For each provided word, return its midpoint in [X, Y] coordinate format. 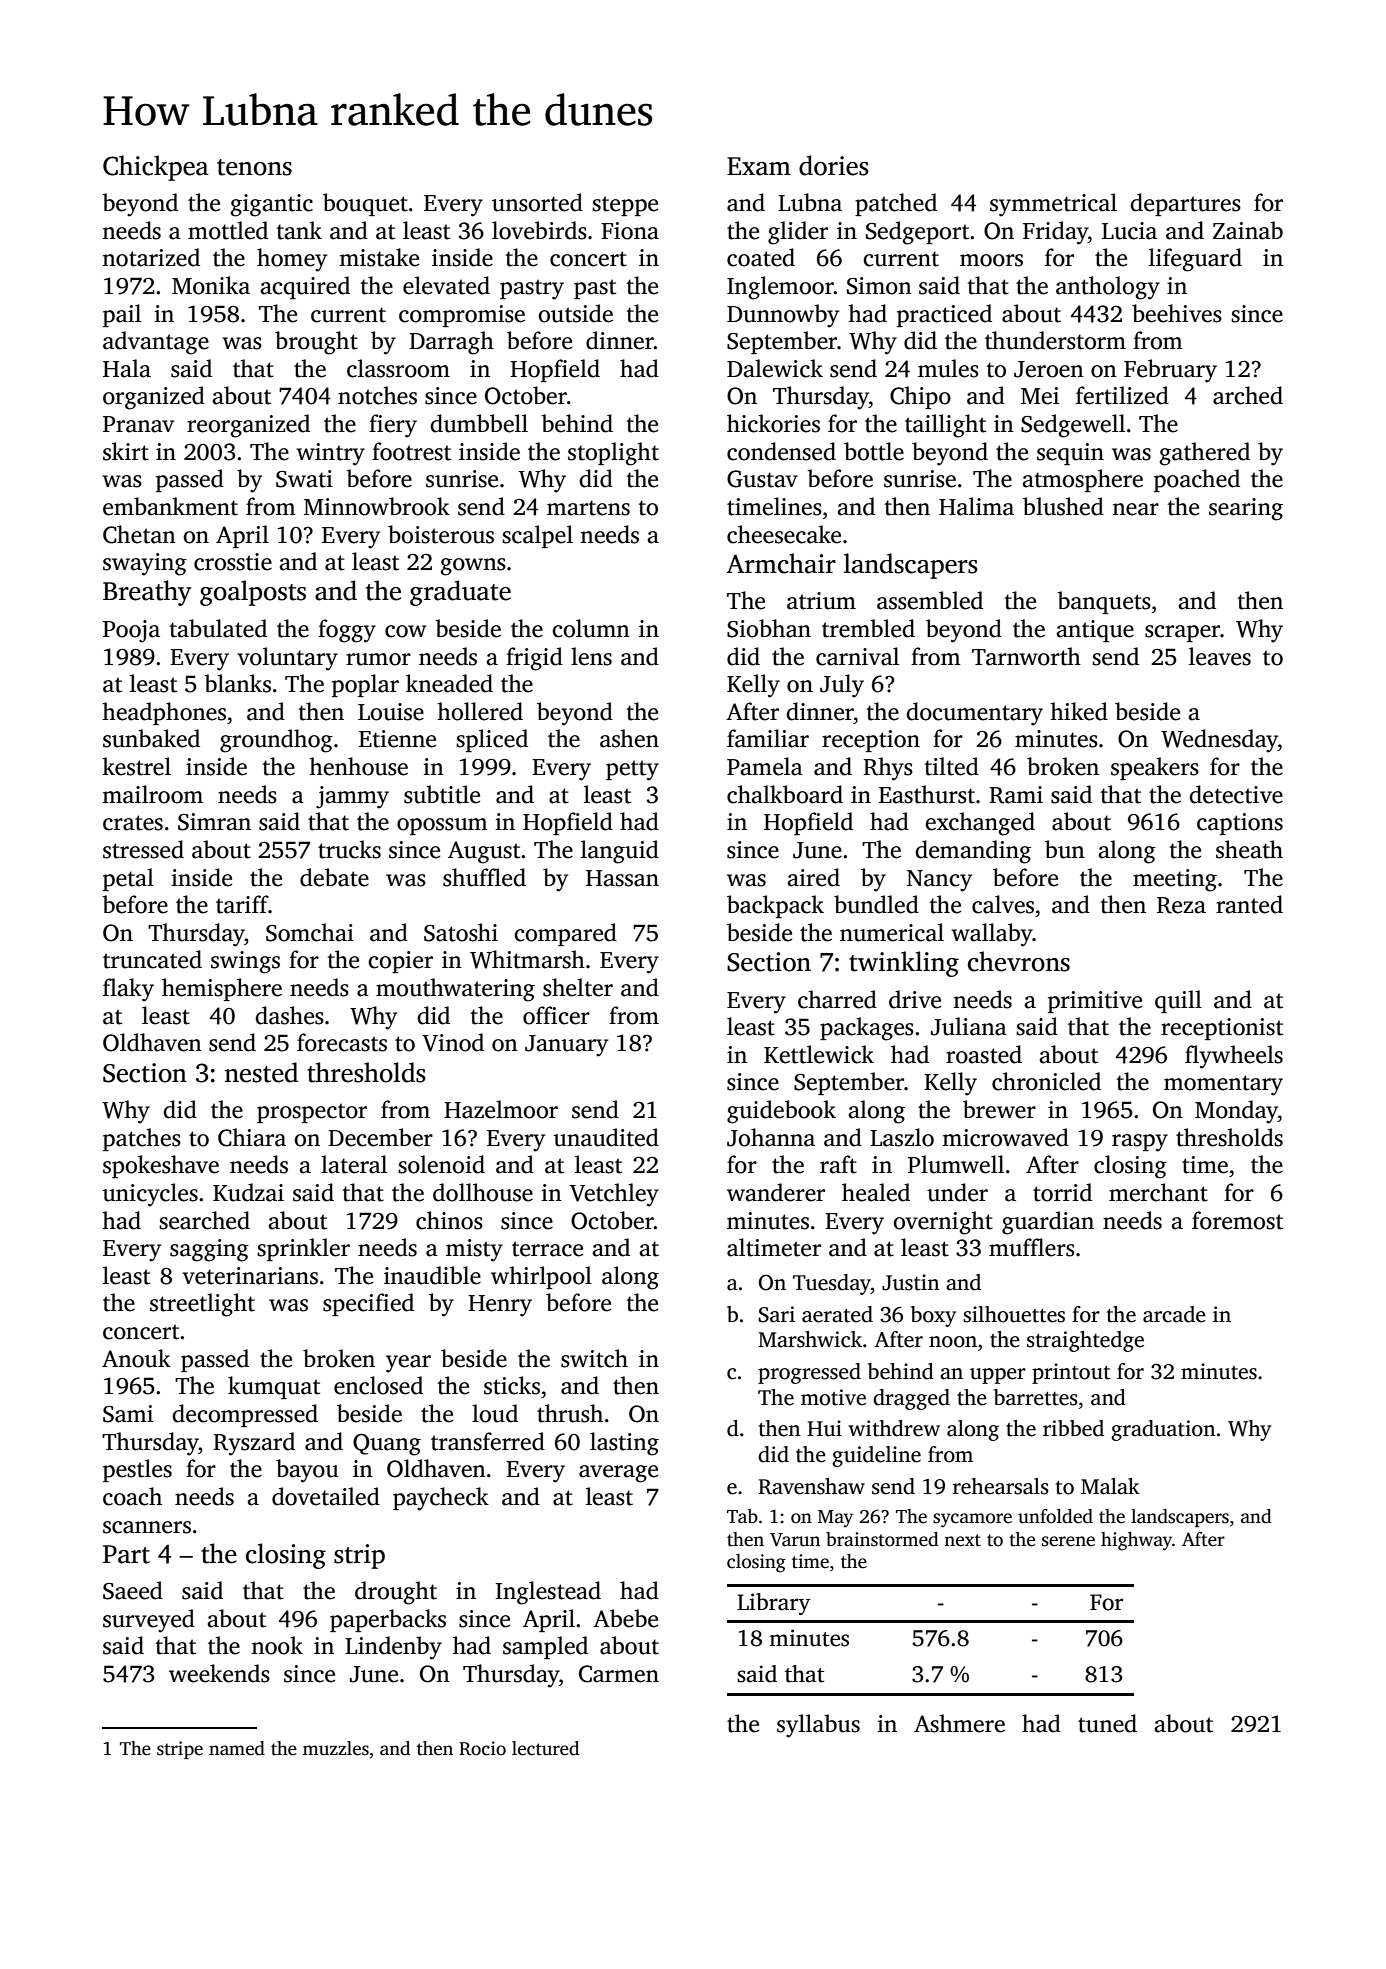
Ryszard [254, 1444]
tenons [254, 167]
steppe [625, 206]
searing [1246, 509]
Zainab [1248, 230]
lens [591, 656]
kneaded [449, 683]
